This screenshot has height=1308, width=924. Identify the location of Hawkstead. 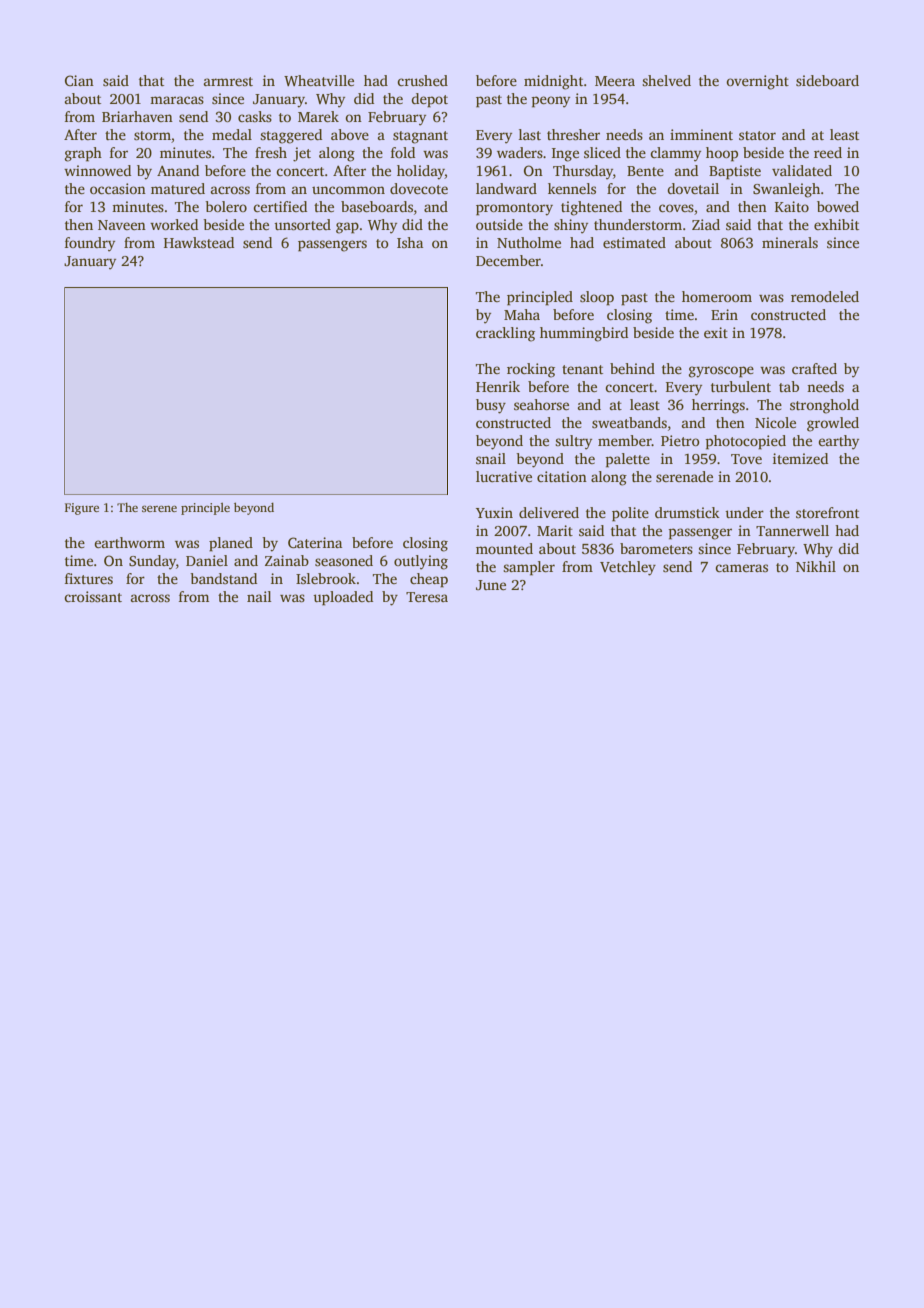
(199, 242).
